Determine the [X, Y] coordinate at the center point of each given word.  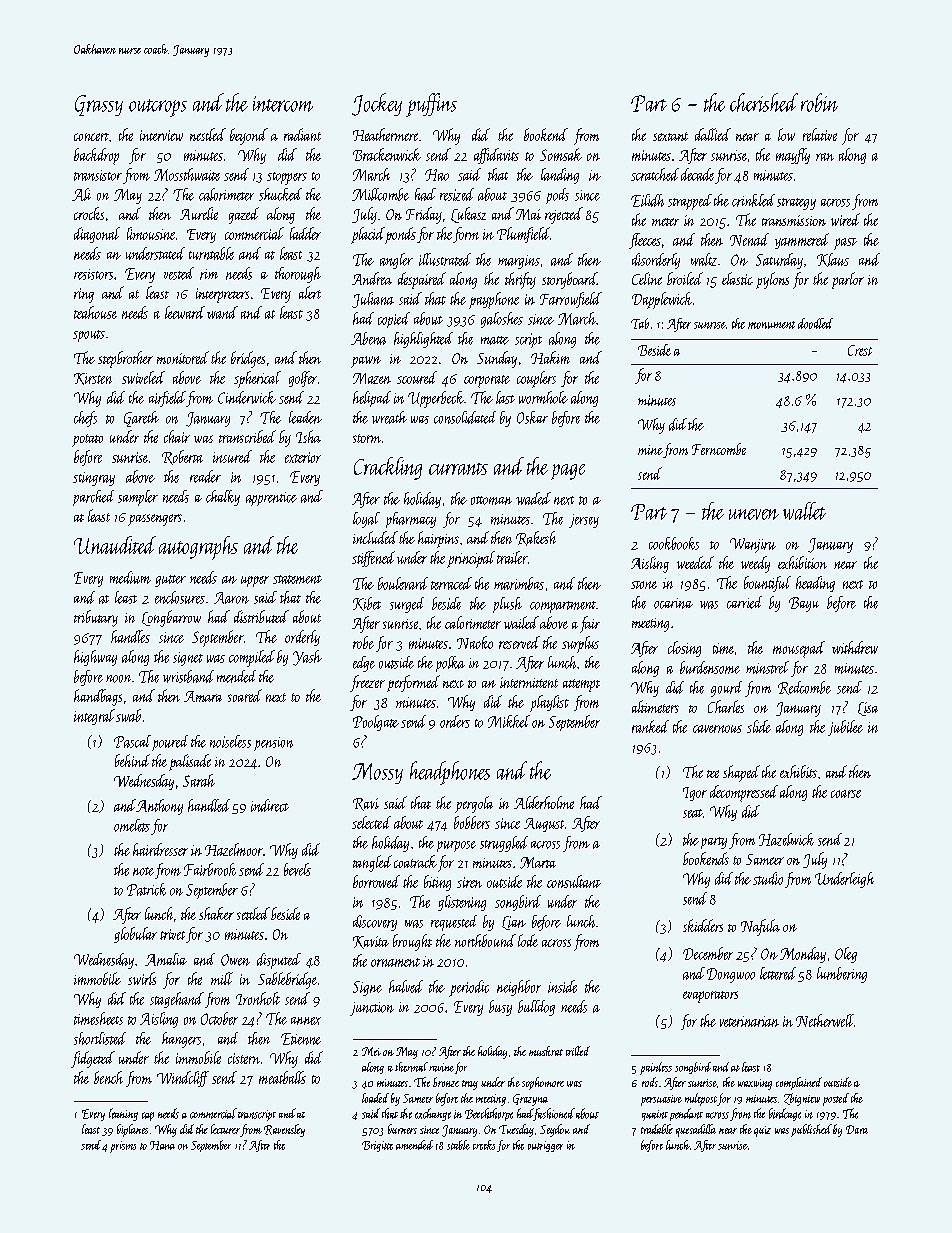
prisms [123, 1147]
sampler [138, 498]
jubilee [845, 728]
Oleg [846, 955]
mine [650, 450]
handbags [98, 697]
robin [819, 102]
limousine [151, 233]
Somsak [561, 154]
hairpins [438, 539]
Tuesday [516, 1130]
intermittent [529, 682]
